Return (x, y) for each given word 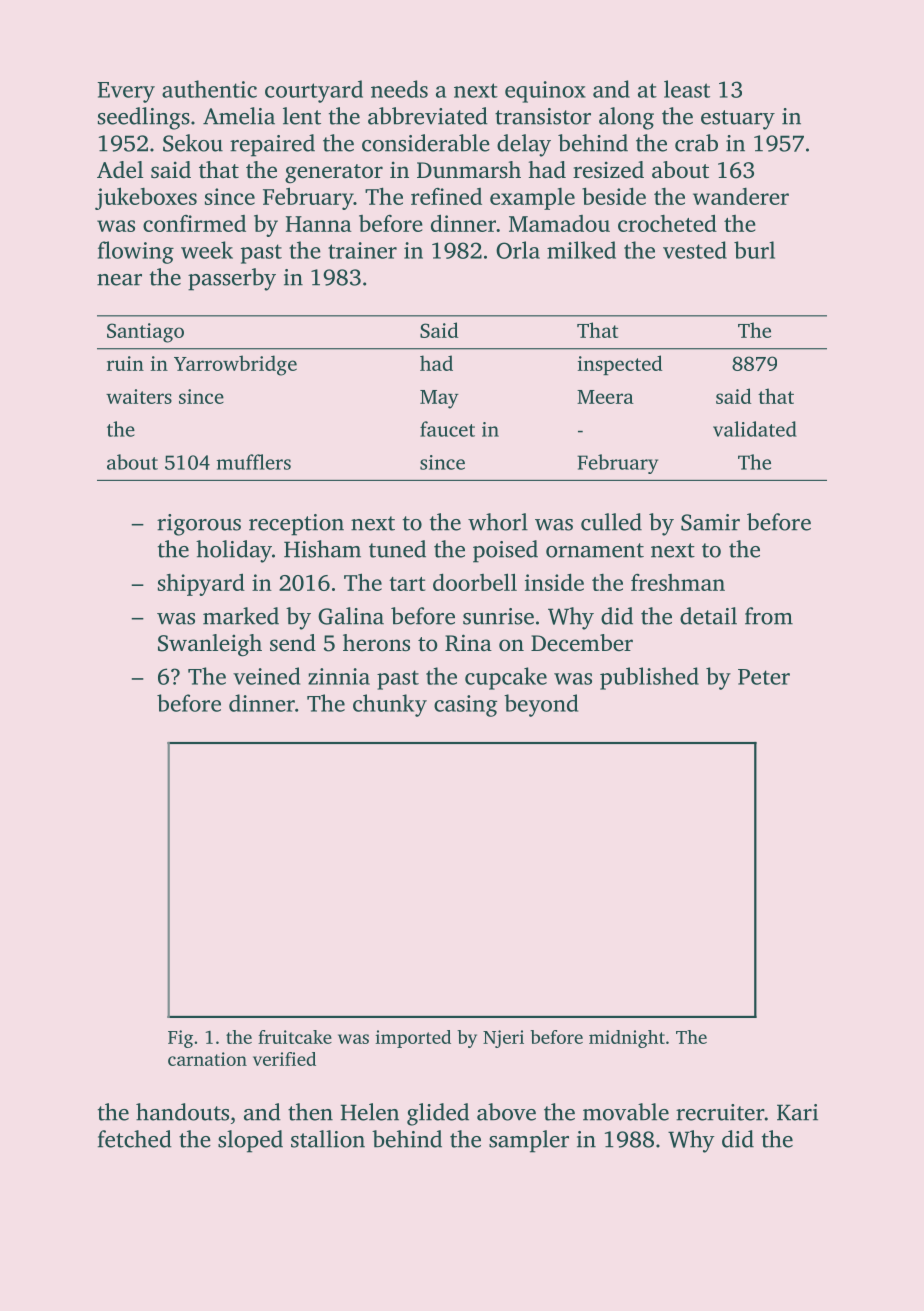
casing (465, 706)
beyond (541, 705)
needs (399, 89)
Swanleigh (210, 645)
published (649, 678)
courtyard (314, 91)
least (687, 89)
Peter (764, 677)
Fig (180, 1039)
